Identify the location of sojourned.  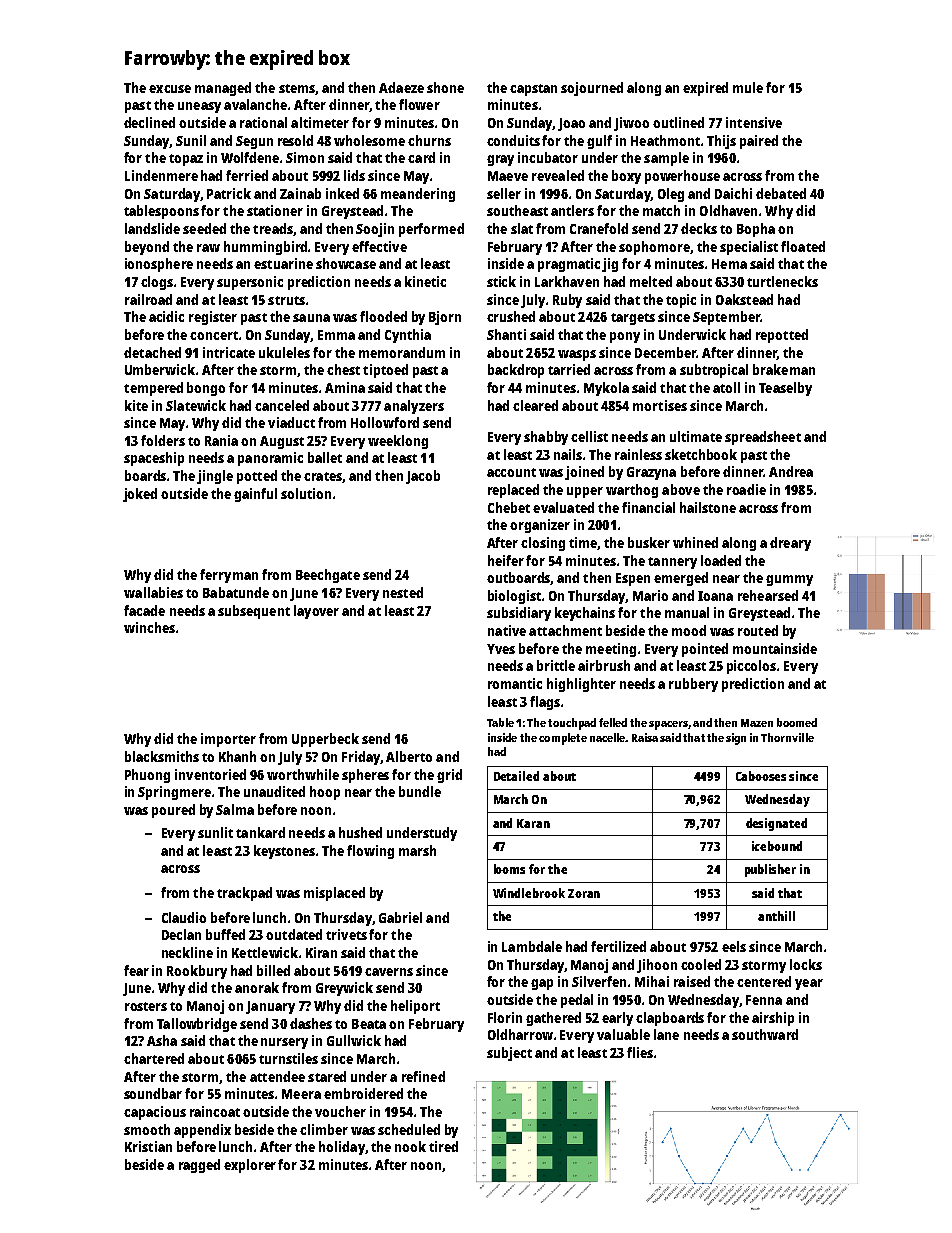
(592, 89).
